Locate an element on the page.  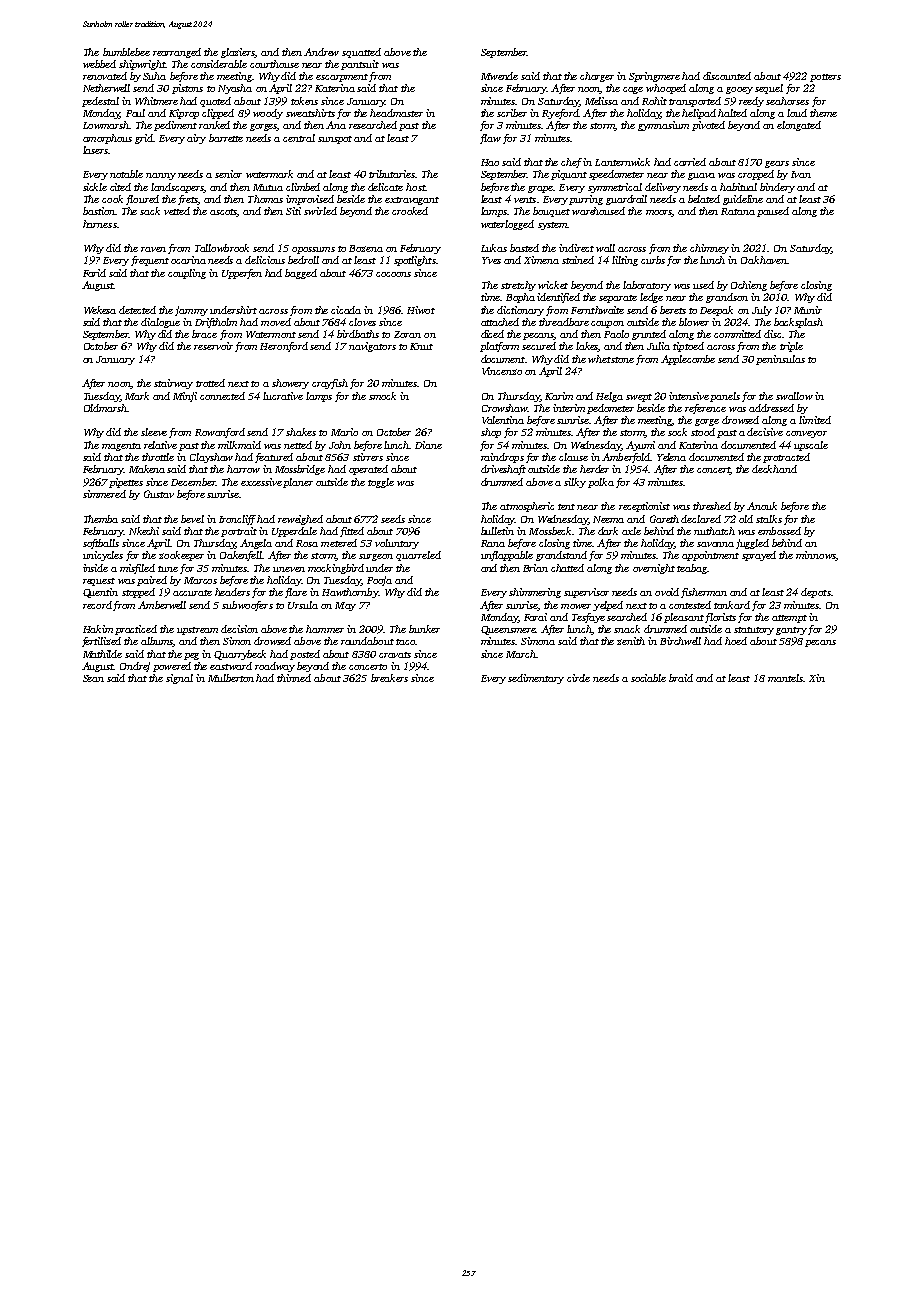
misfiled is located at coordinates (137, 569).
